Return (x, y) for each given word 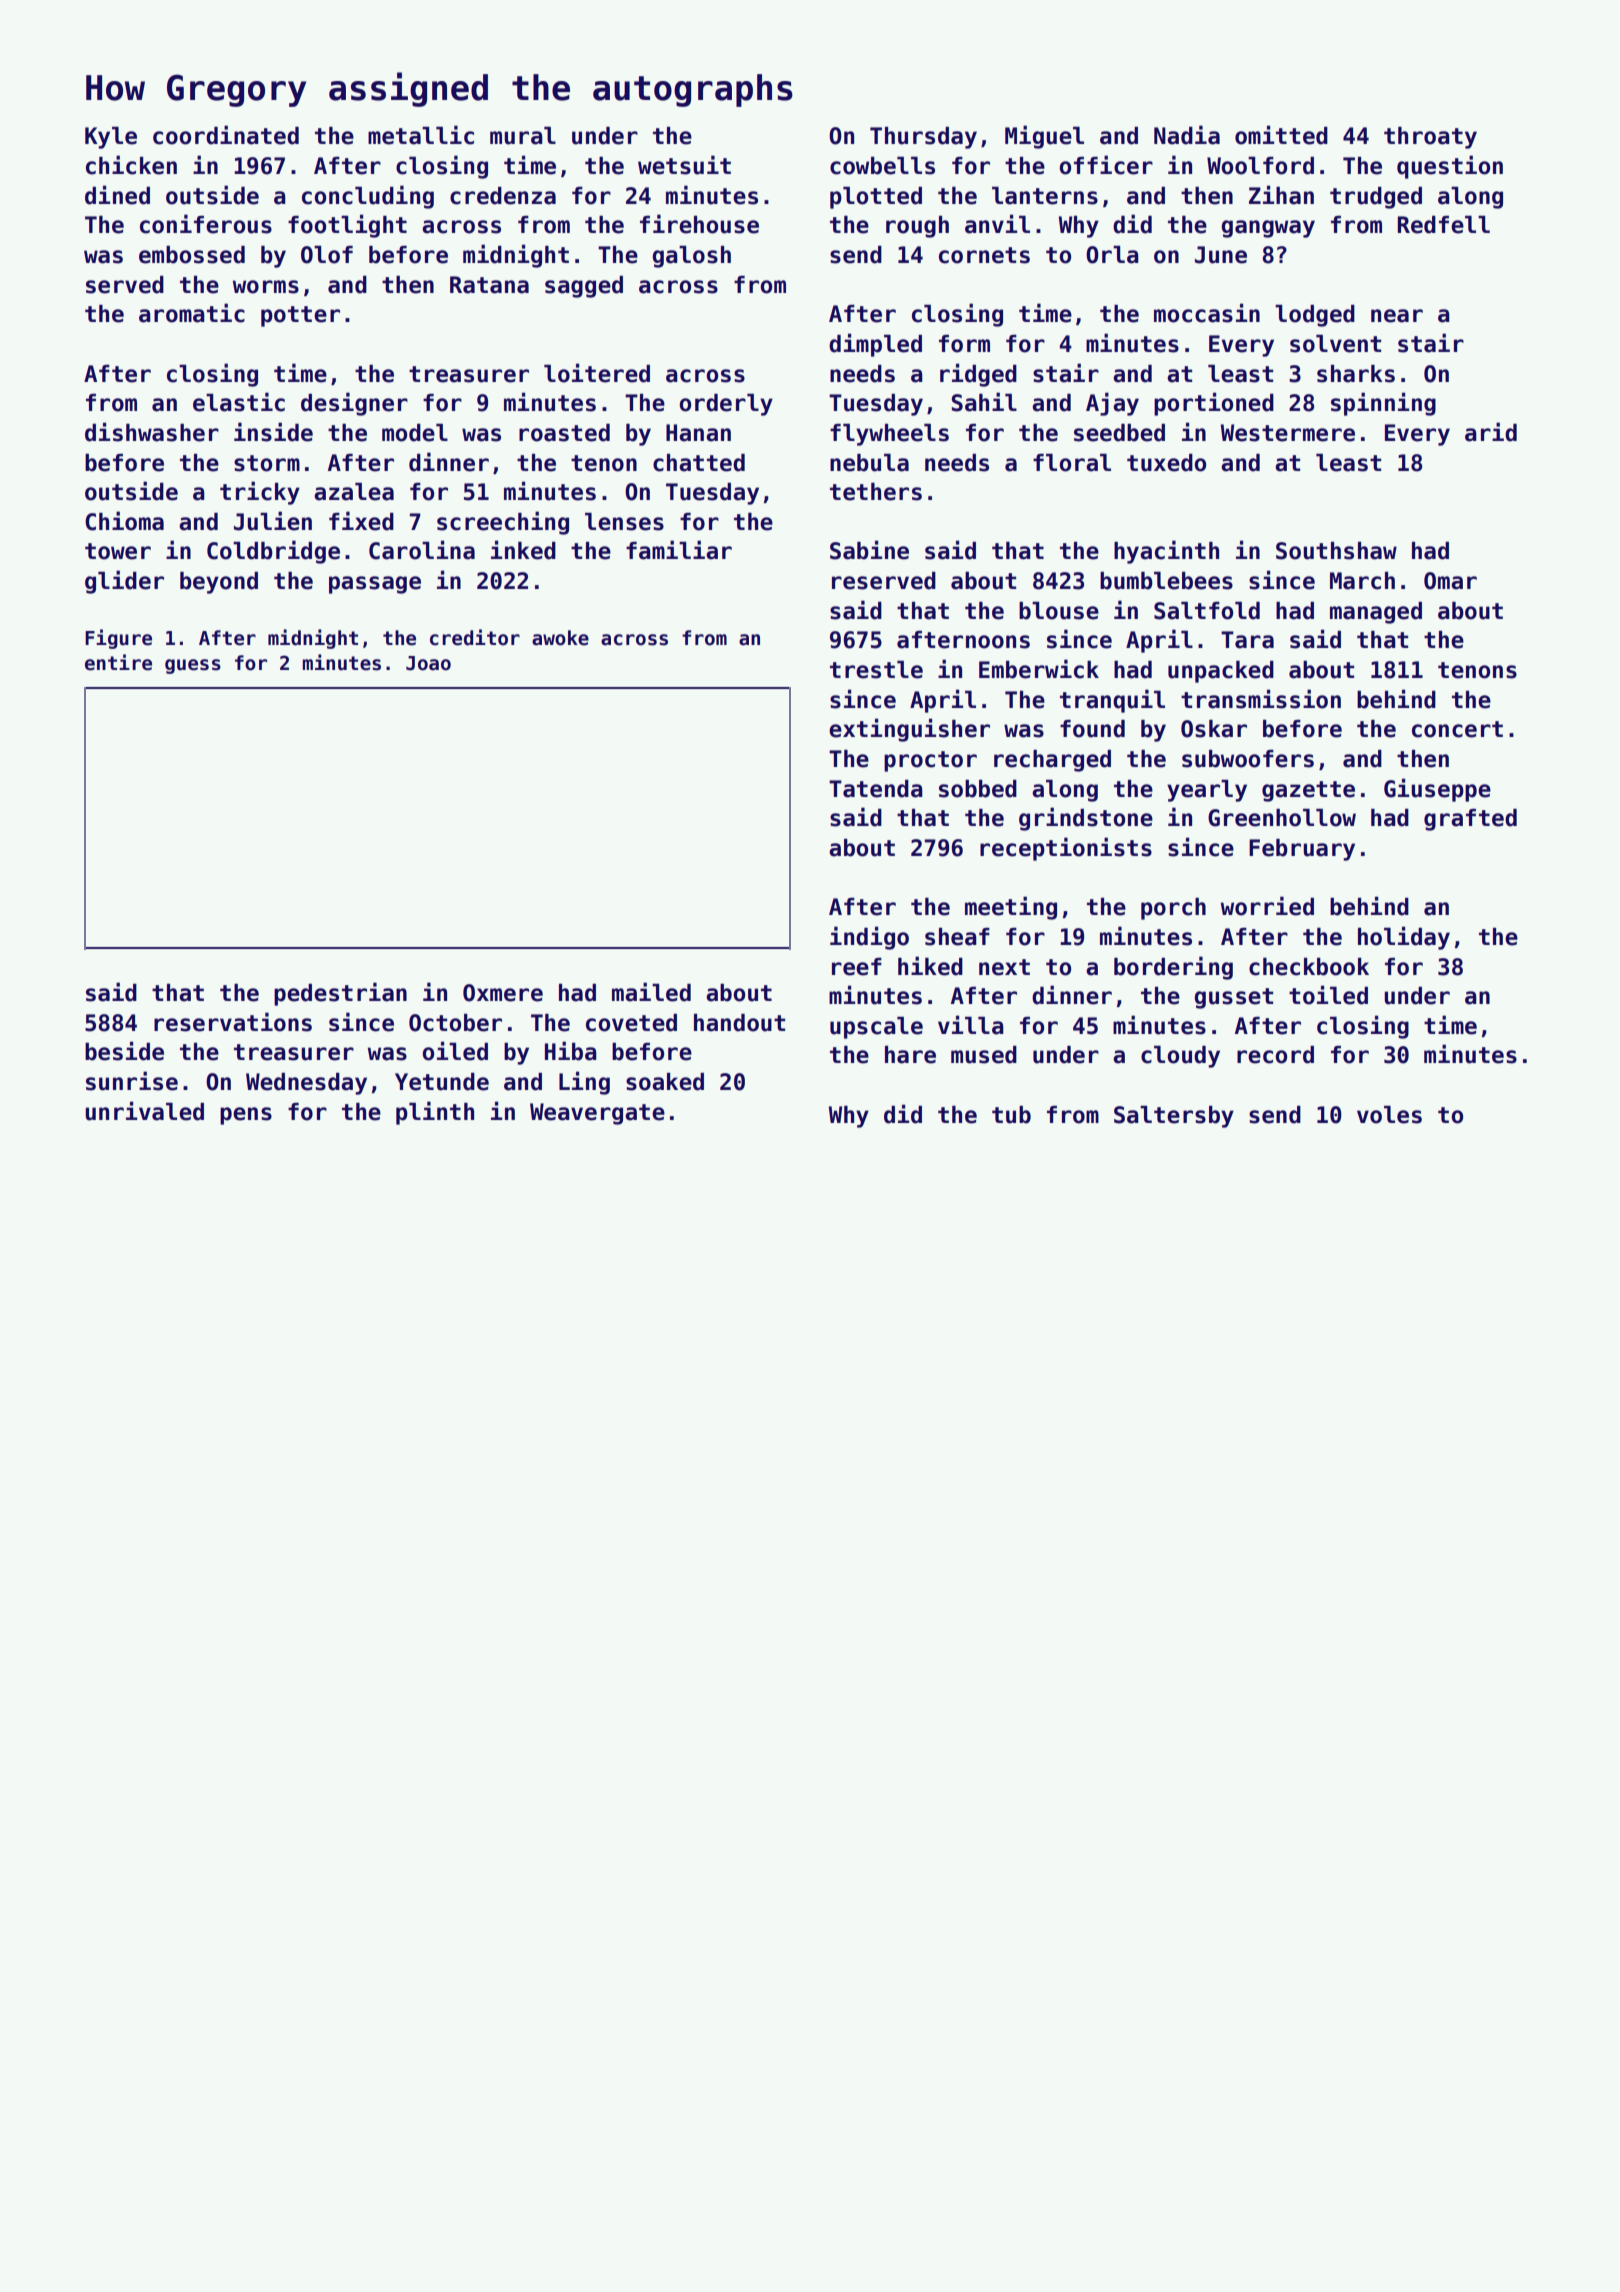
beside (124, 1051)
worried (1267, 906)
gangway (1268, 229)
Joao (428, 663)
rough (917, 227)
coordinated (226, 135)
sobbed (978, 789)
